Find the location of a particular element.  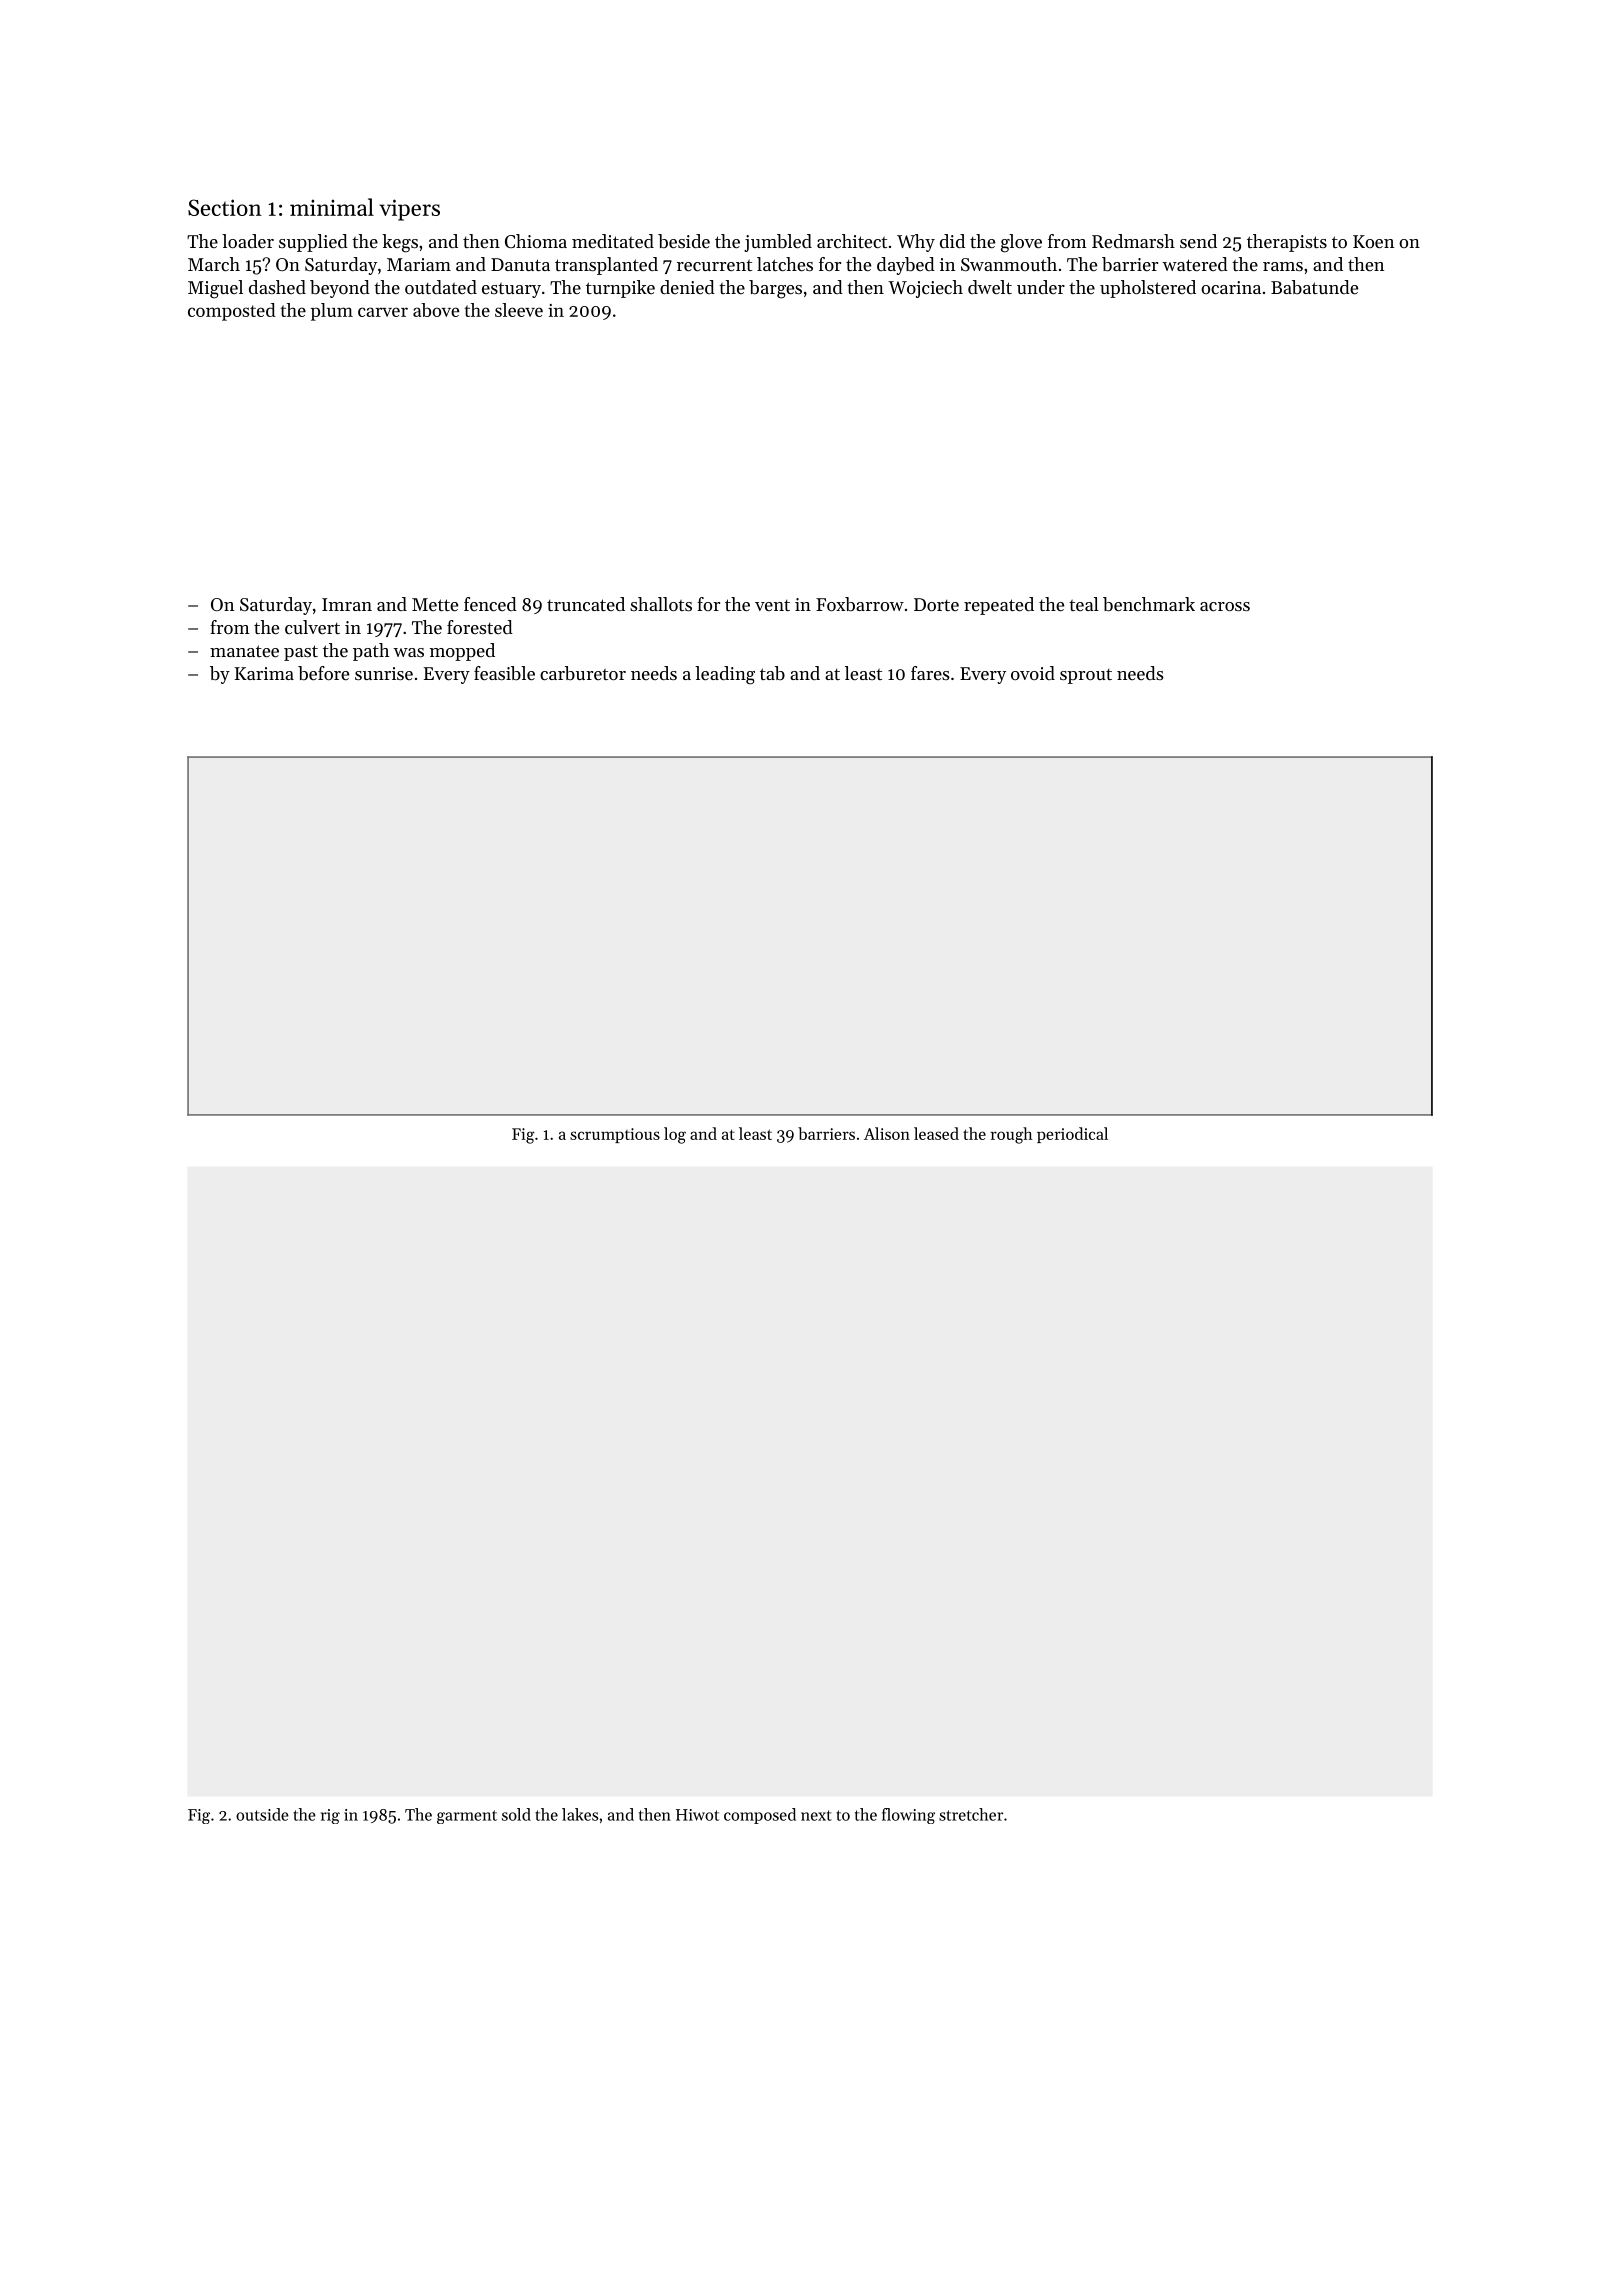

sunrise is located at coordinates (384, 673).
